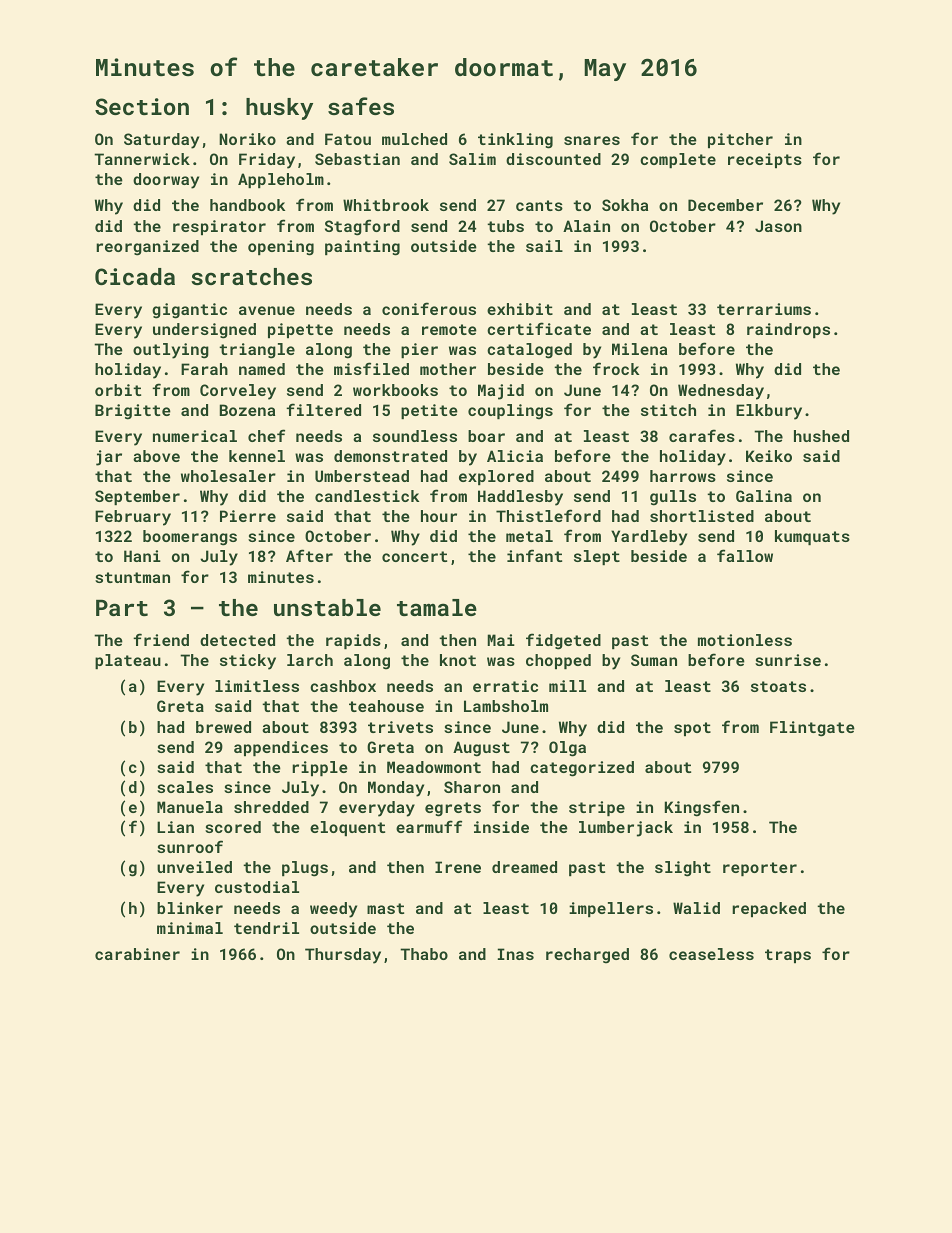  I want to click on Thabo, so click(424, 954).
